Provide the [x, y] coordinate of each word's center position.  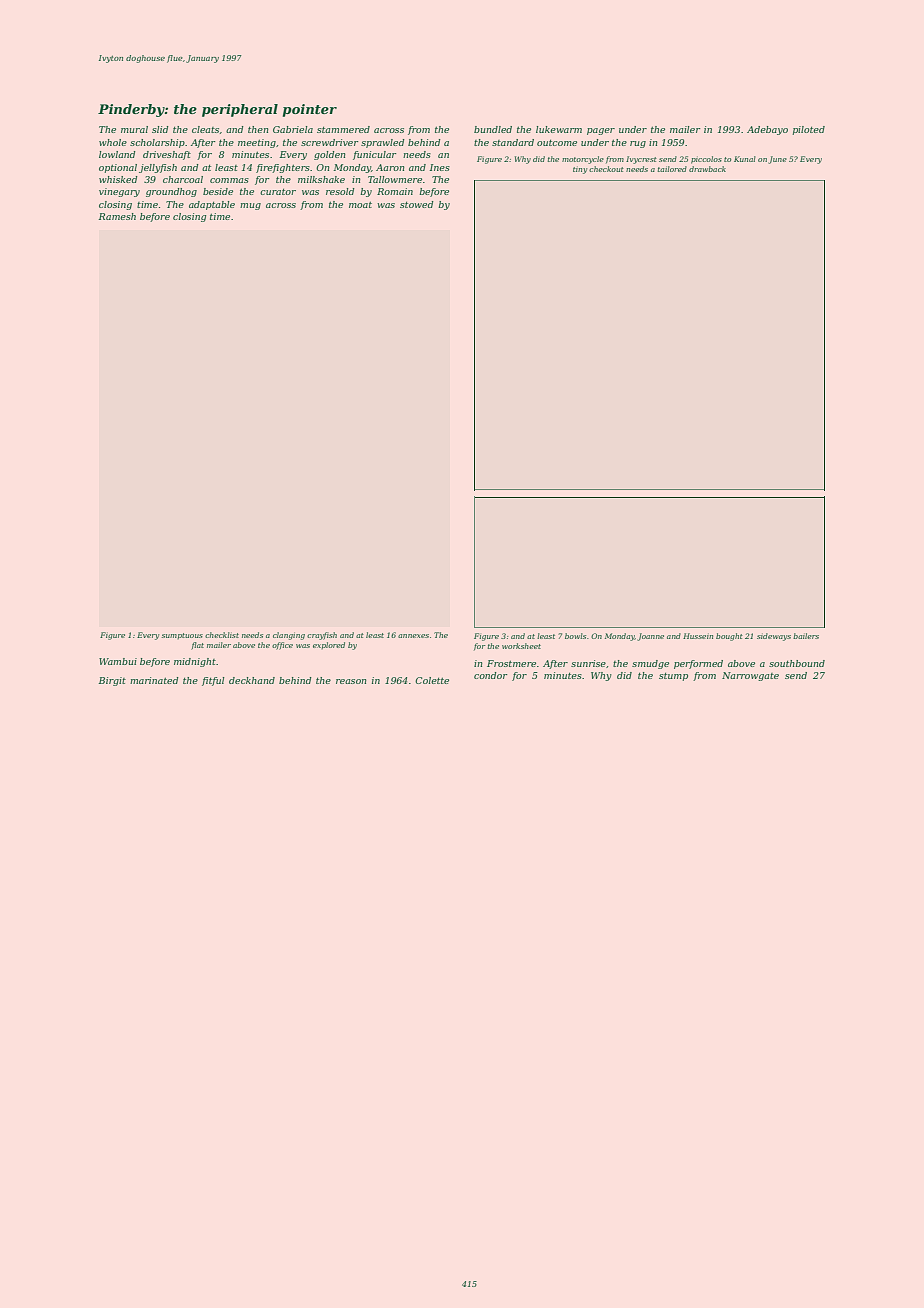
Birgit [112, 681]
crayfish [322, 636]
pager [601, 131]
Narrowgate [750, 676]
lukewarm [559, 129]
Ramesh [117, 216]
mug [250, 206]
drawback [707, 169]
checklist [222, 635]
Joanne [650, 637]
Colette [432, 680]
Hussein [698, 636]
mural [134, 129]
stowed [417, 204]
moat [360, 205]
